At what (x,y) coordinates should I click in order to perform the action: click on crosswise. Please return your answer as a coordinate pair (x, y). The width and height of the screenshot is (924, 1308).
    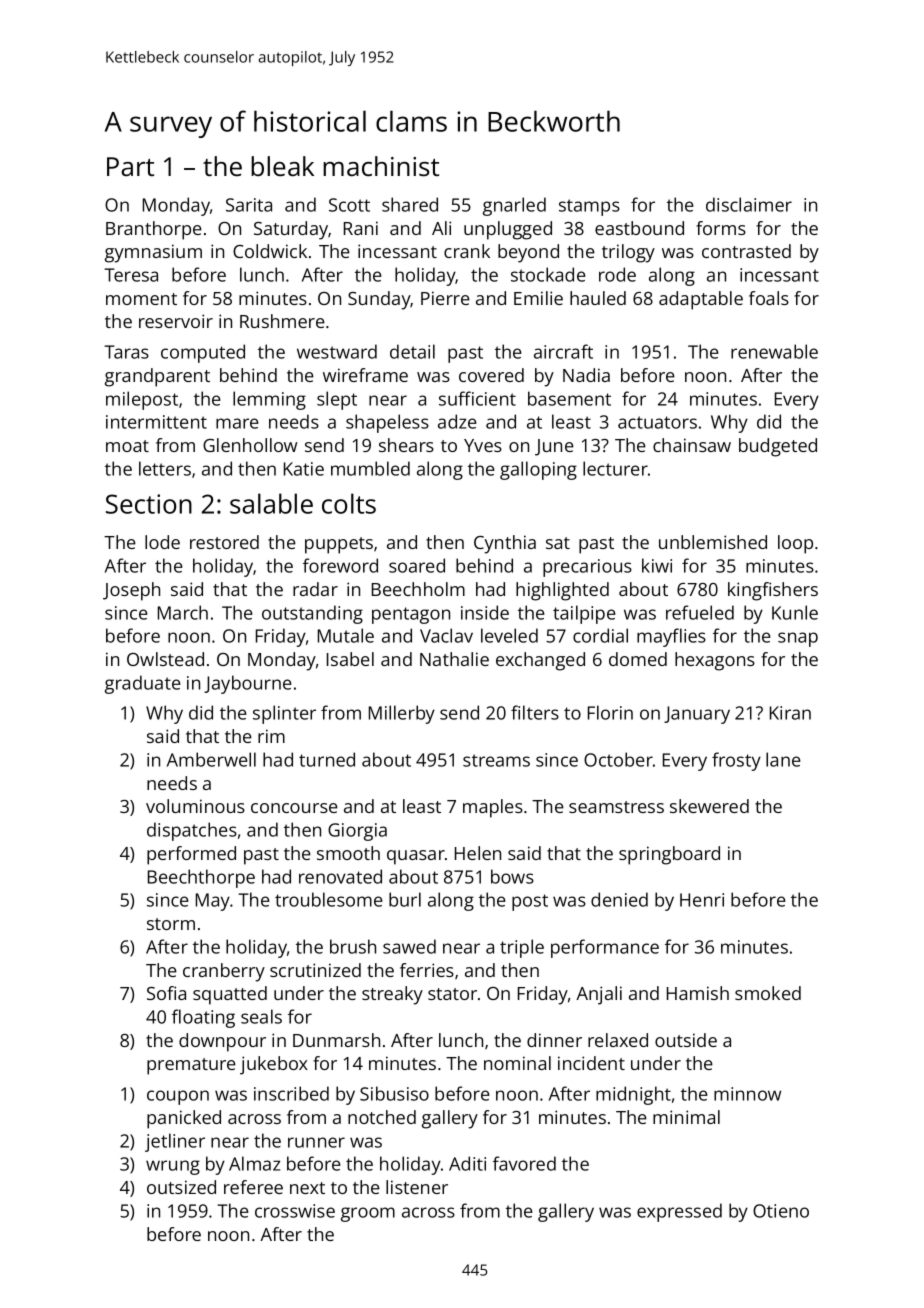
    Looking at the image, I should click on (295, 1211).
